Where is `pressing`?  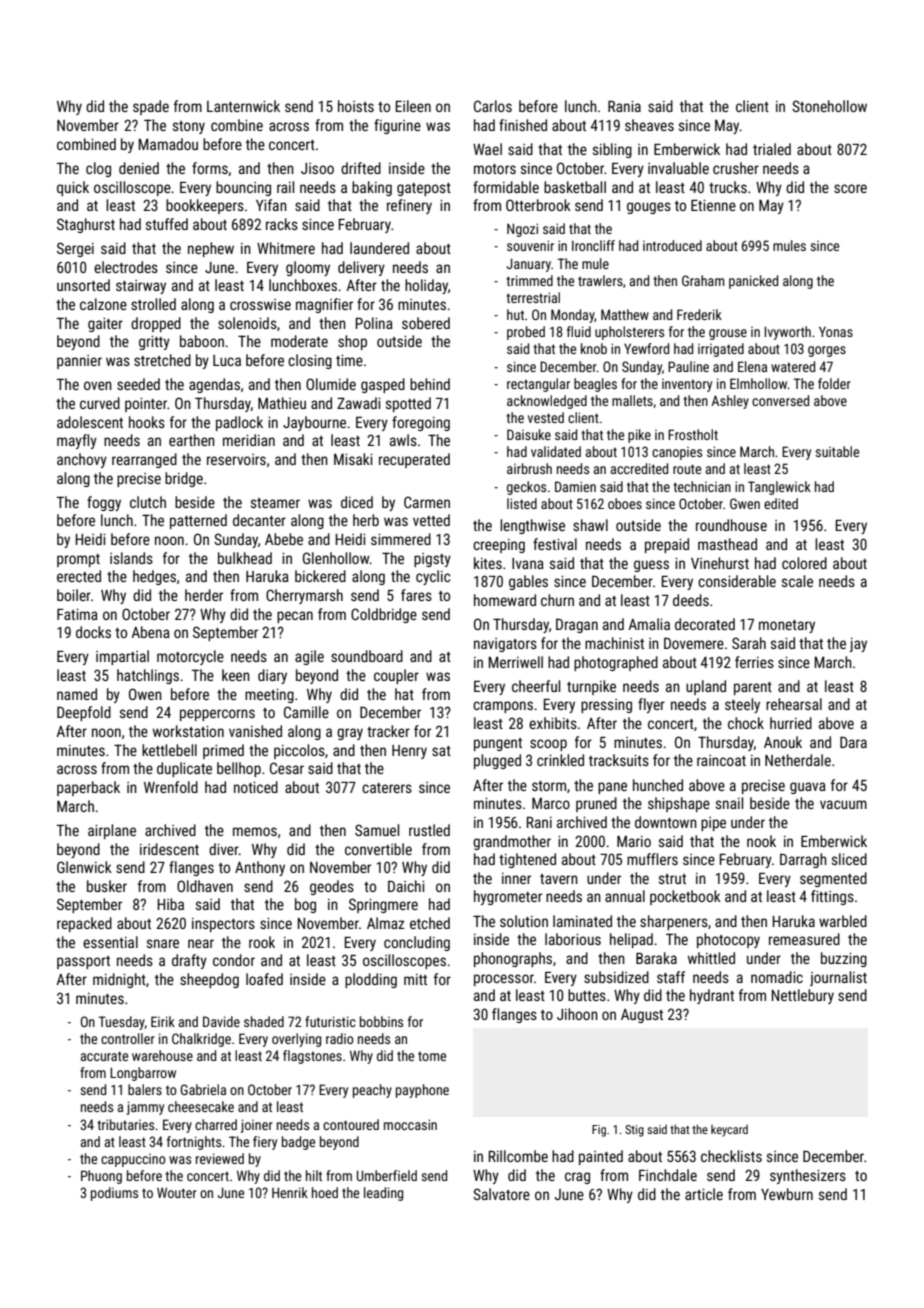 pressing is located at coordinates (606, 706).
